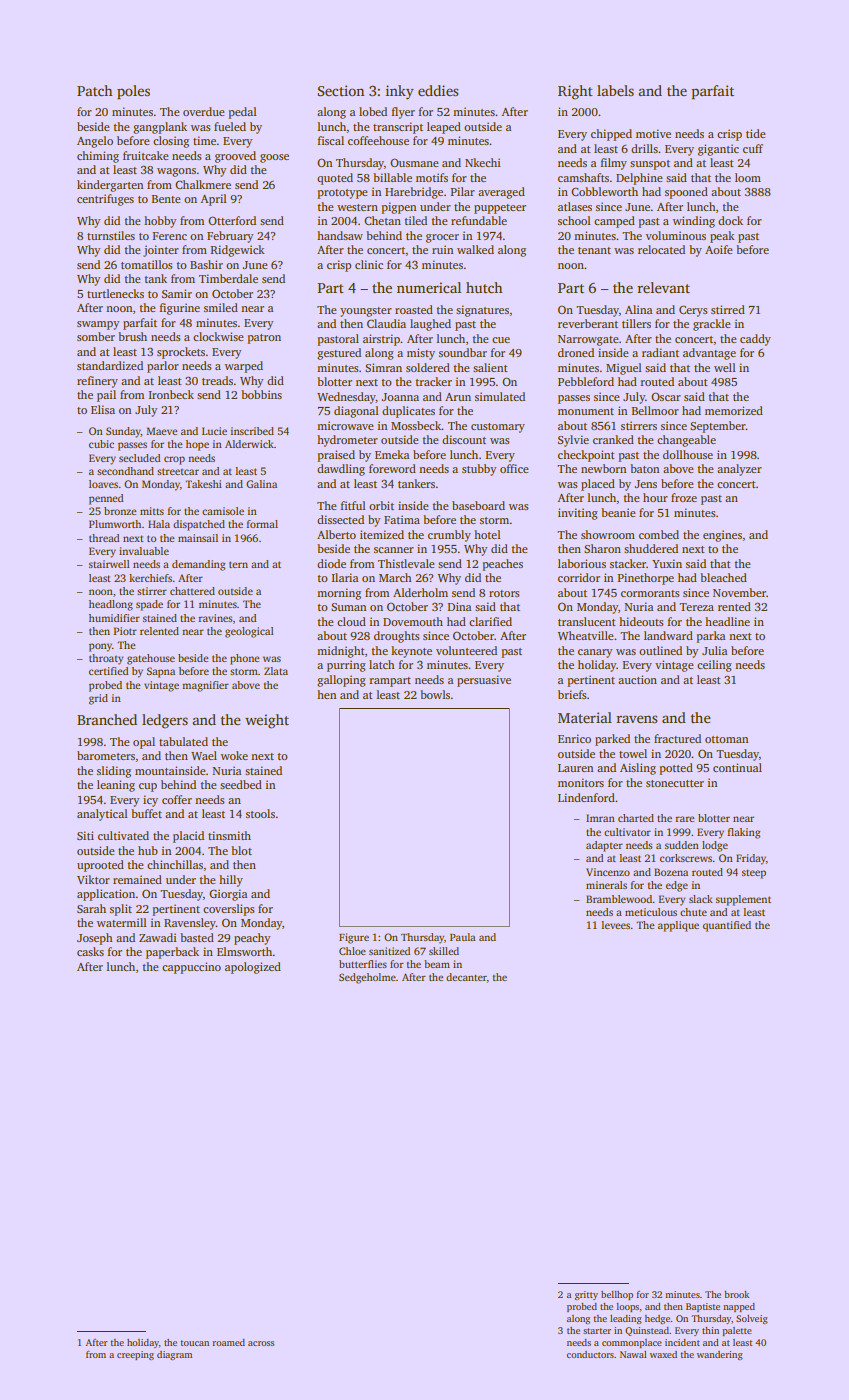 Image resolution: width=849 pixels, height=1400 pixels. What do you see at coordinates (363, 964) in the page?
I see `butterflies` at bounding box center [363, 964].
